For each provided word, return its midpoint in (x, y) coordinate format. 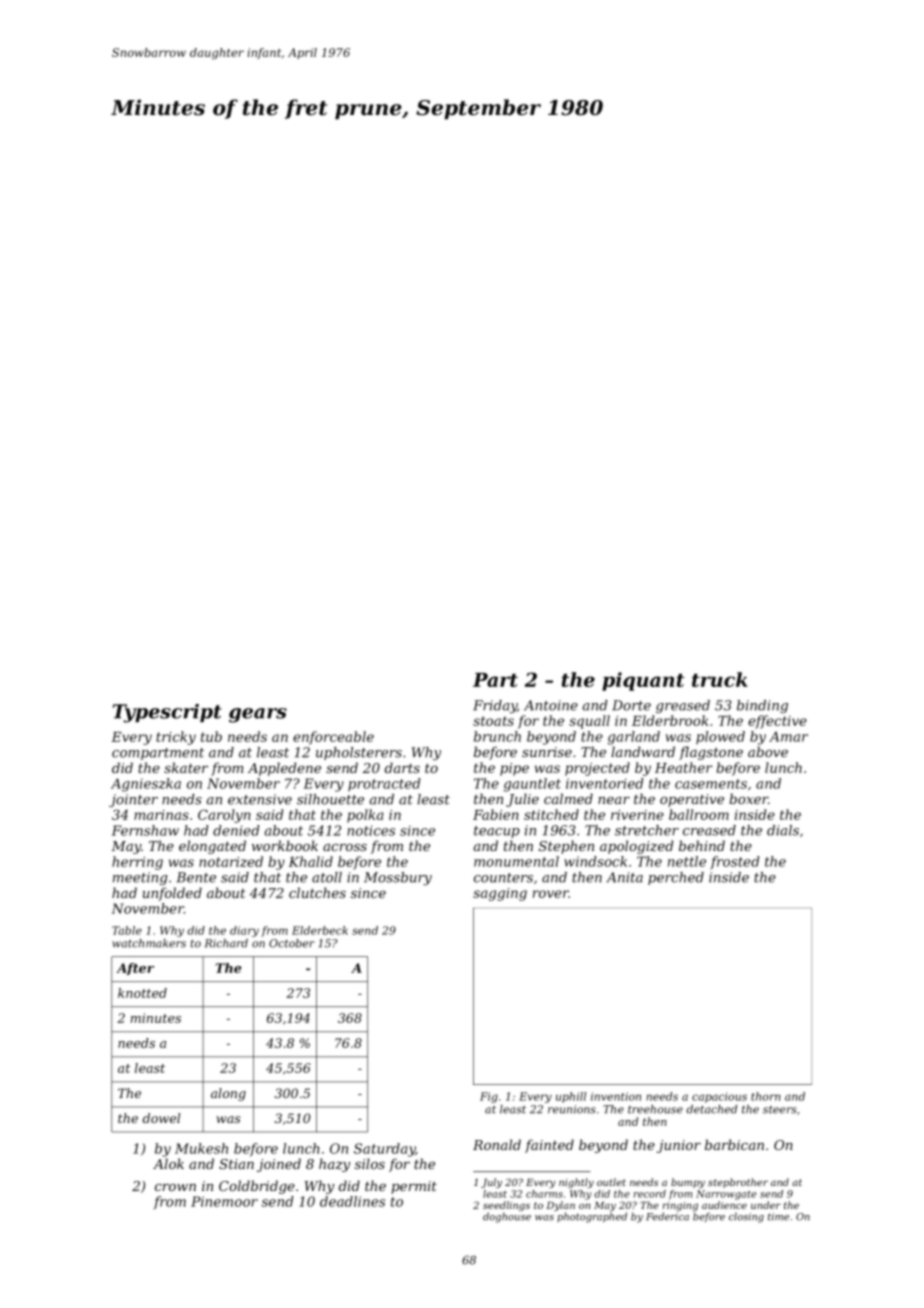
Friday (495, 706)
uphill (571, 1097)
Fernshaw (145, 830)
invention (616, 1096)
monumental (516, 861)
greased (683, 706)
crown (175, 1187)
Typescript (167, 713)
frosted (735, 862)
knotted (142, 993)
